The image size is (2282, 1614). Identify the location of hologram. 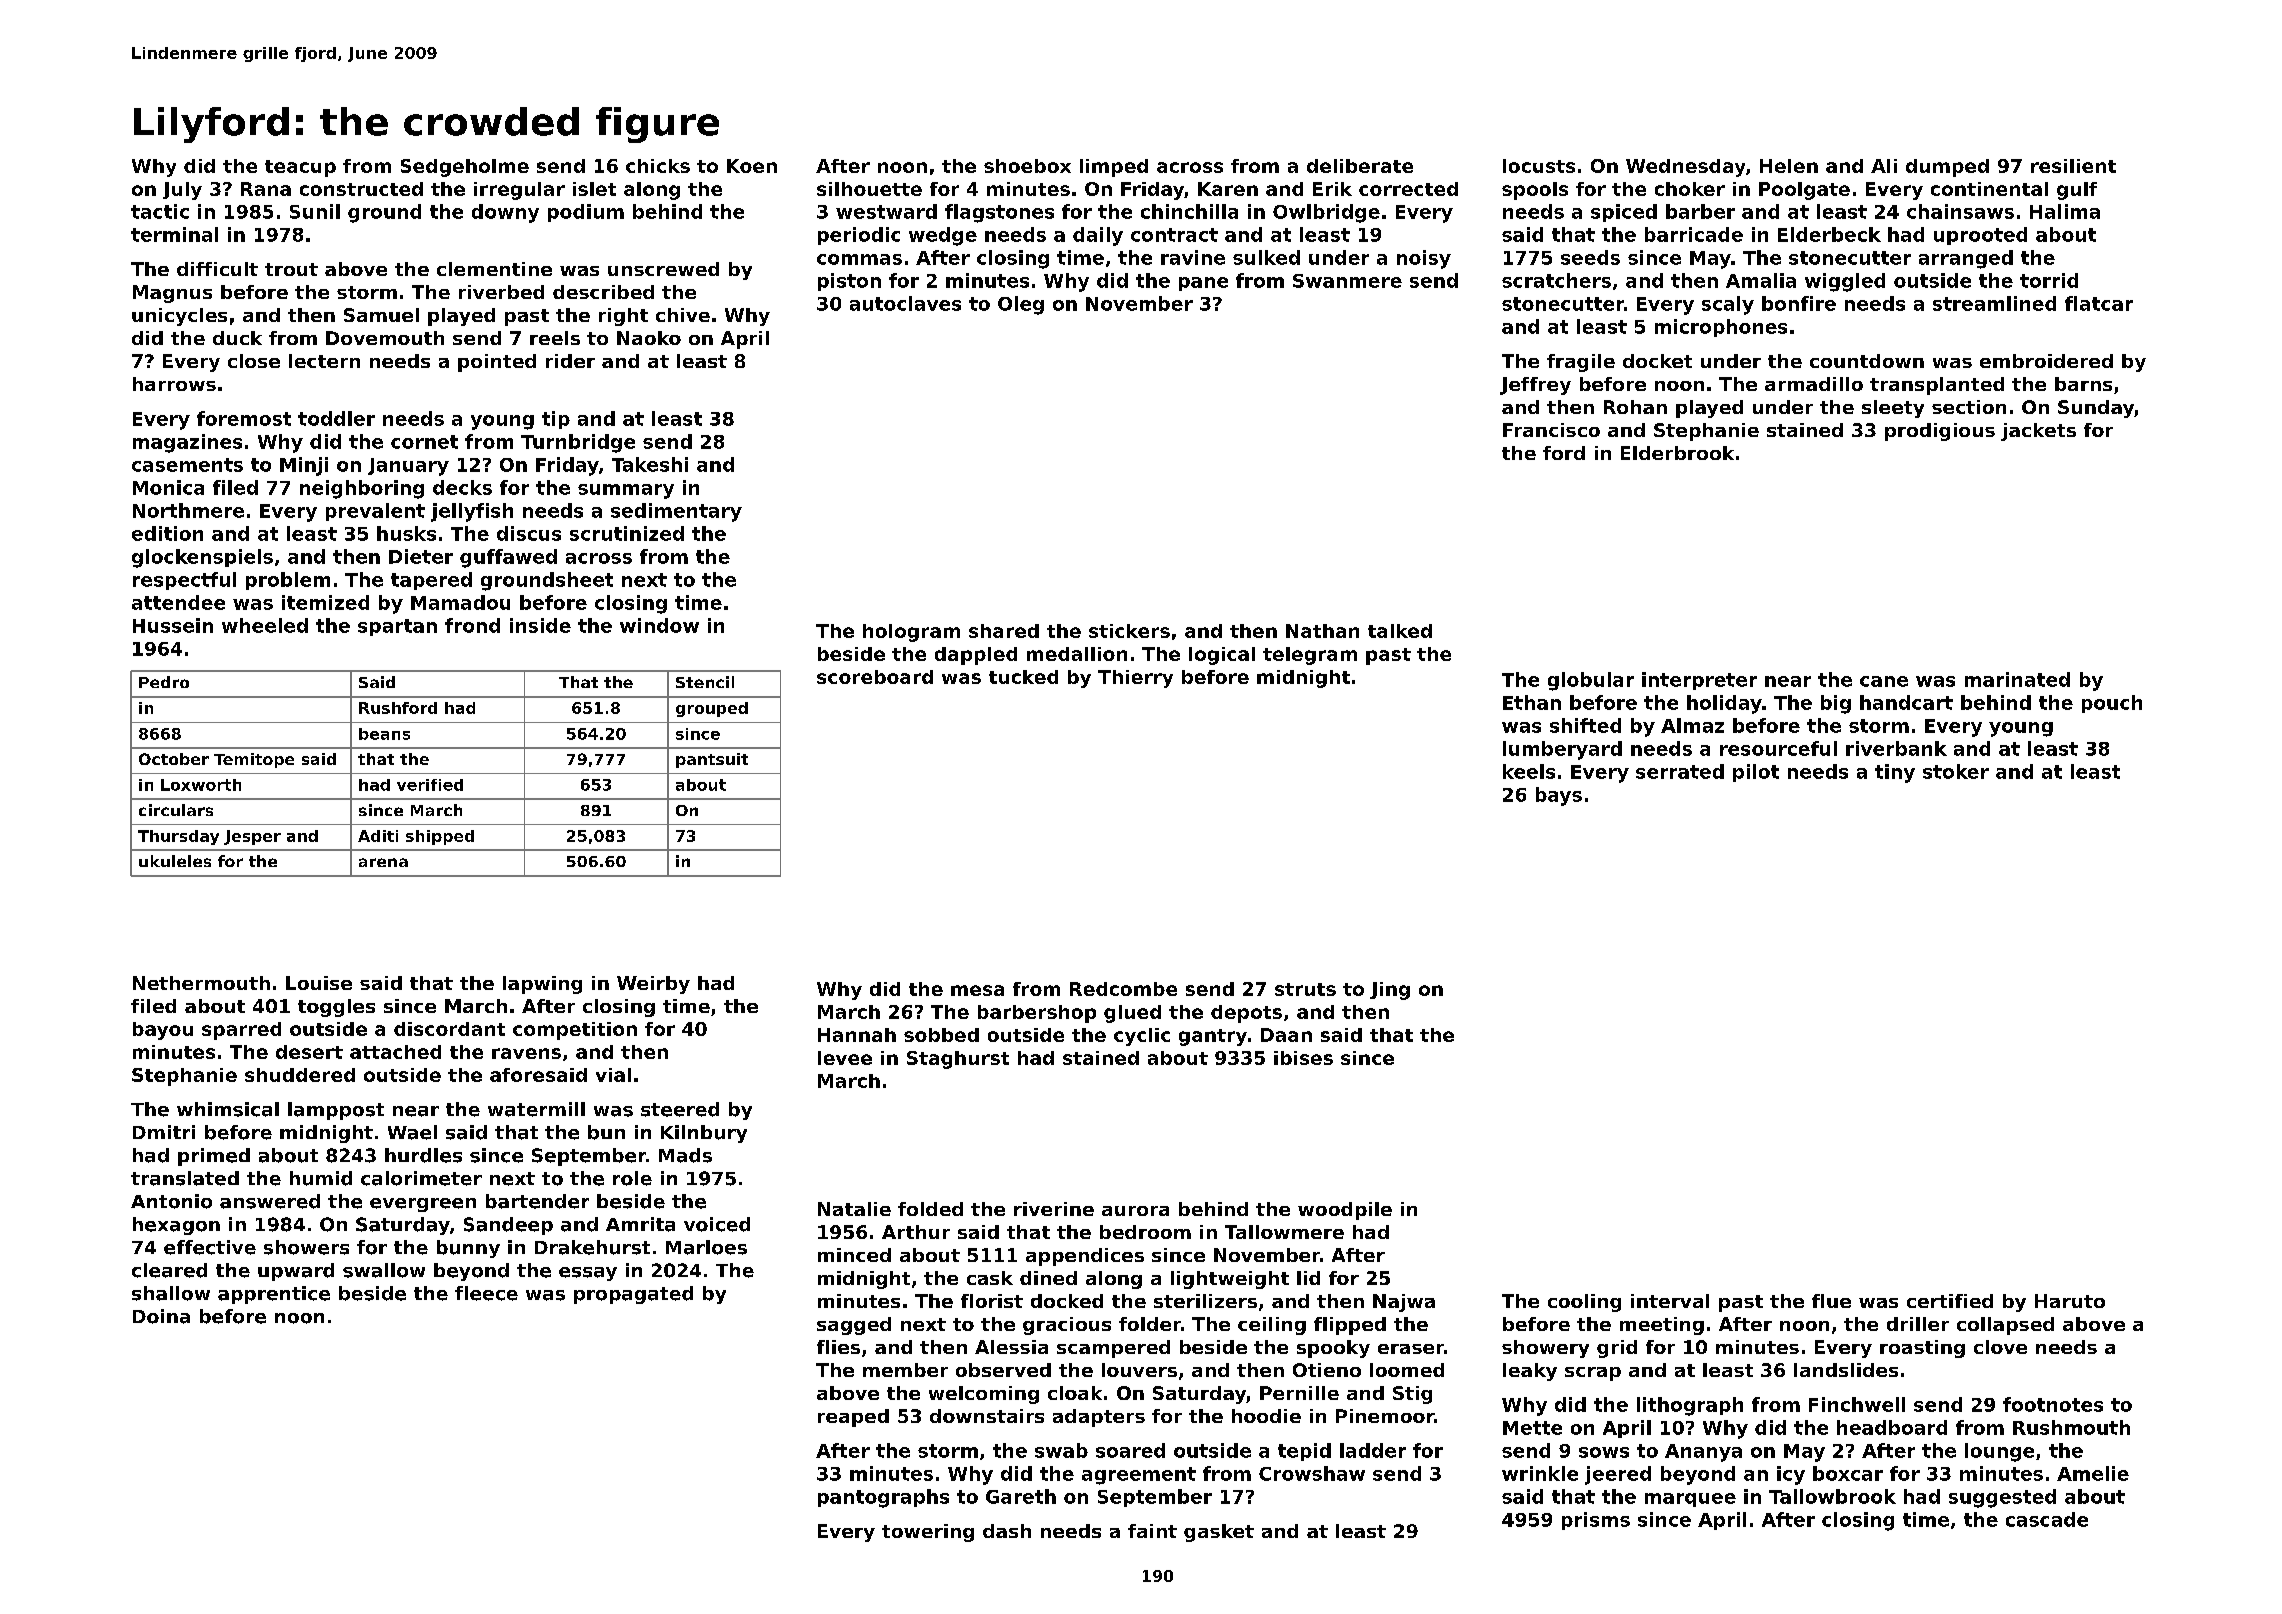
(911, 633).
